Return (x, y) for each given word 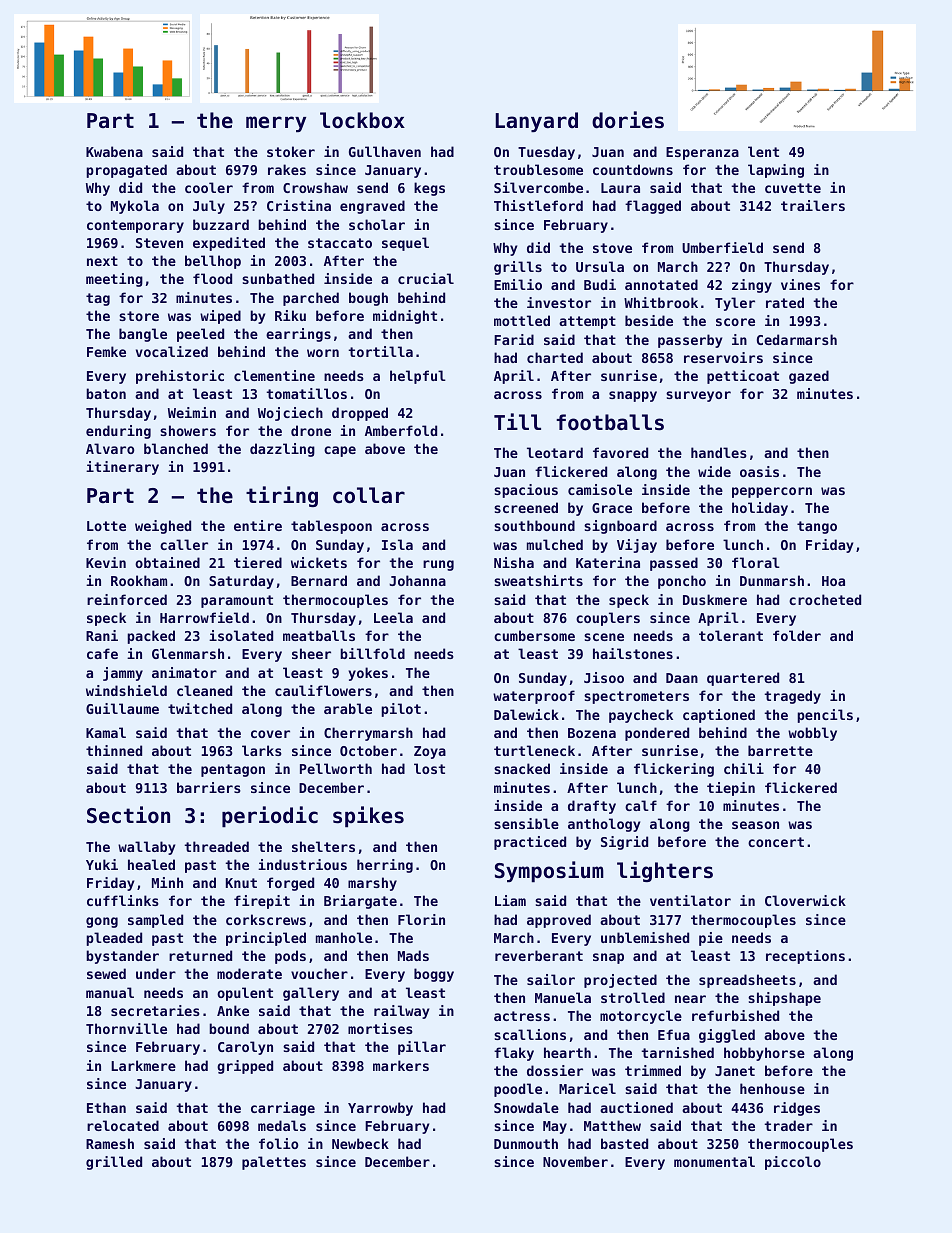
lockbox (362, 120)
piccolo (793, 1163)
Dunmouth (526, 1143)
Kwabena (114, 151)
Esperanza (702, 153)
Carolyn (245, 1048)
